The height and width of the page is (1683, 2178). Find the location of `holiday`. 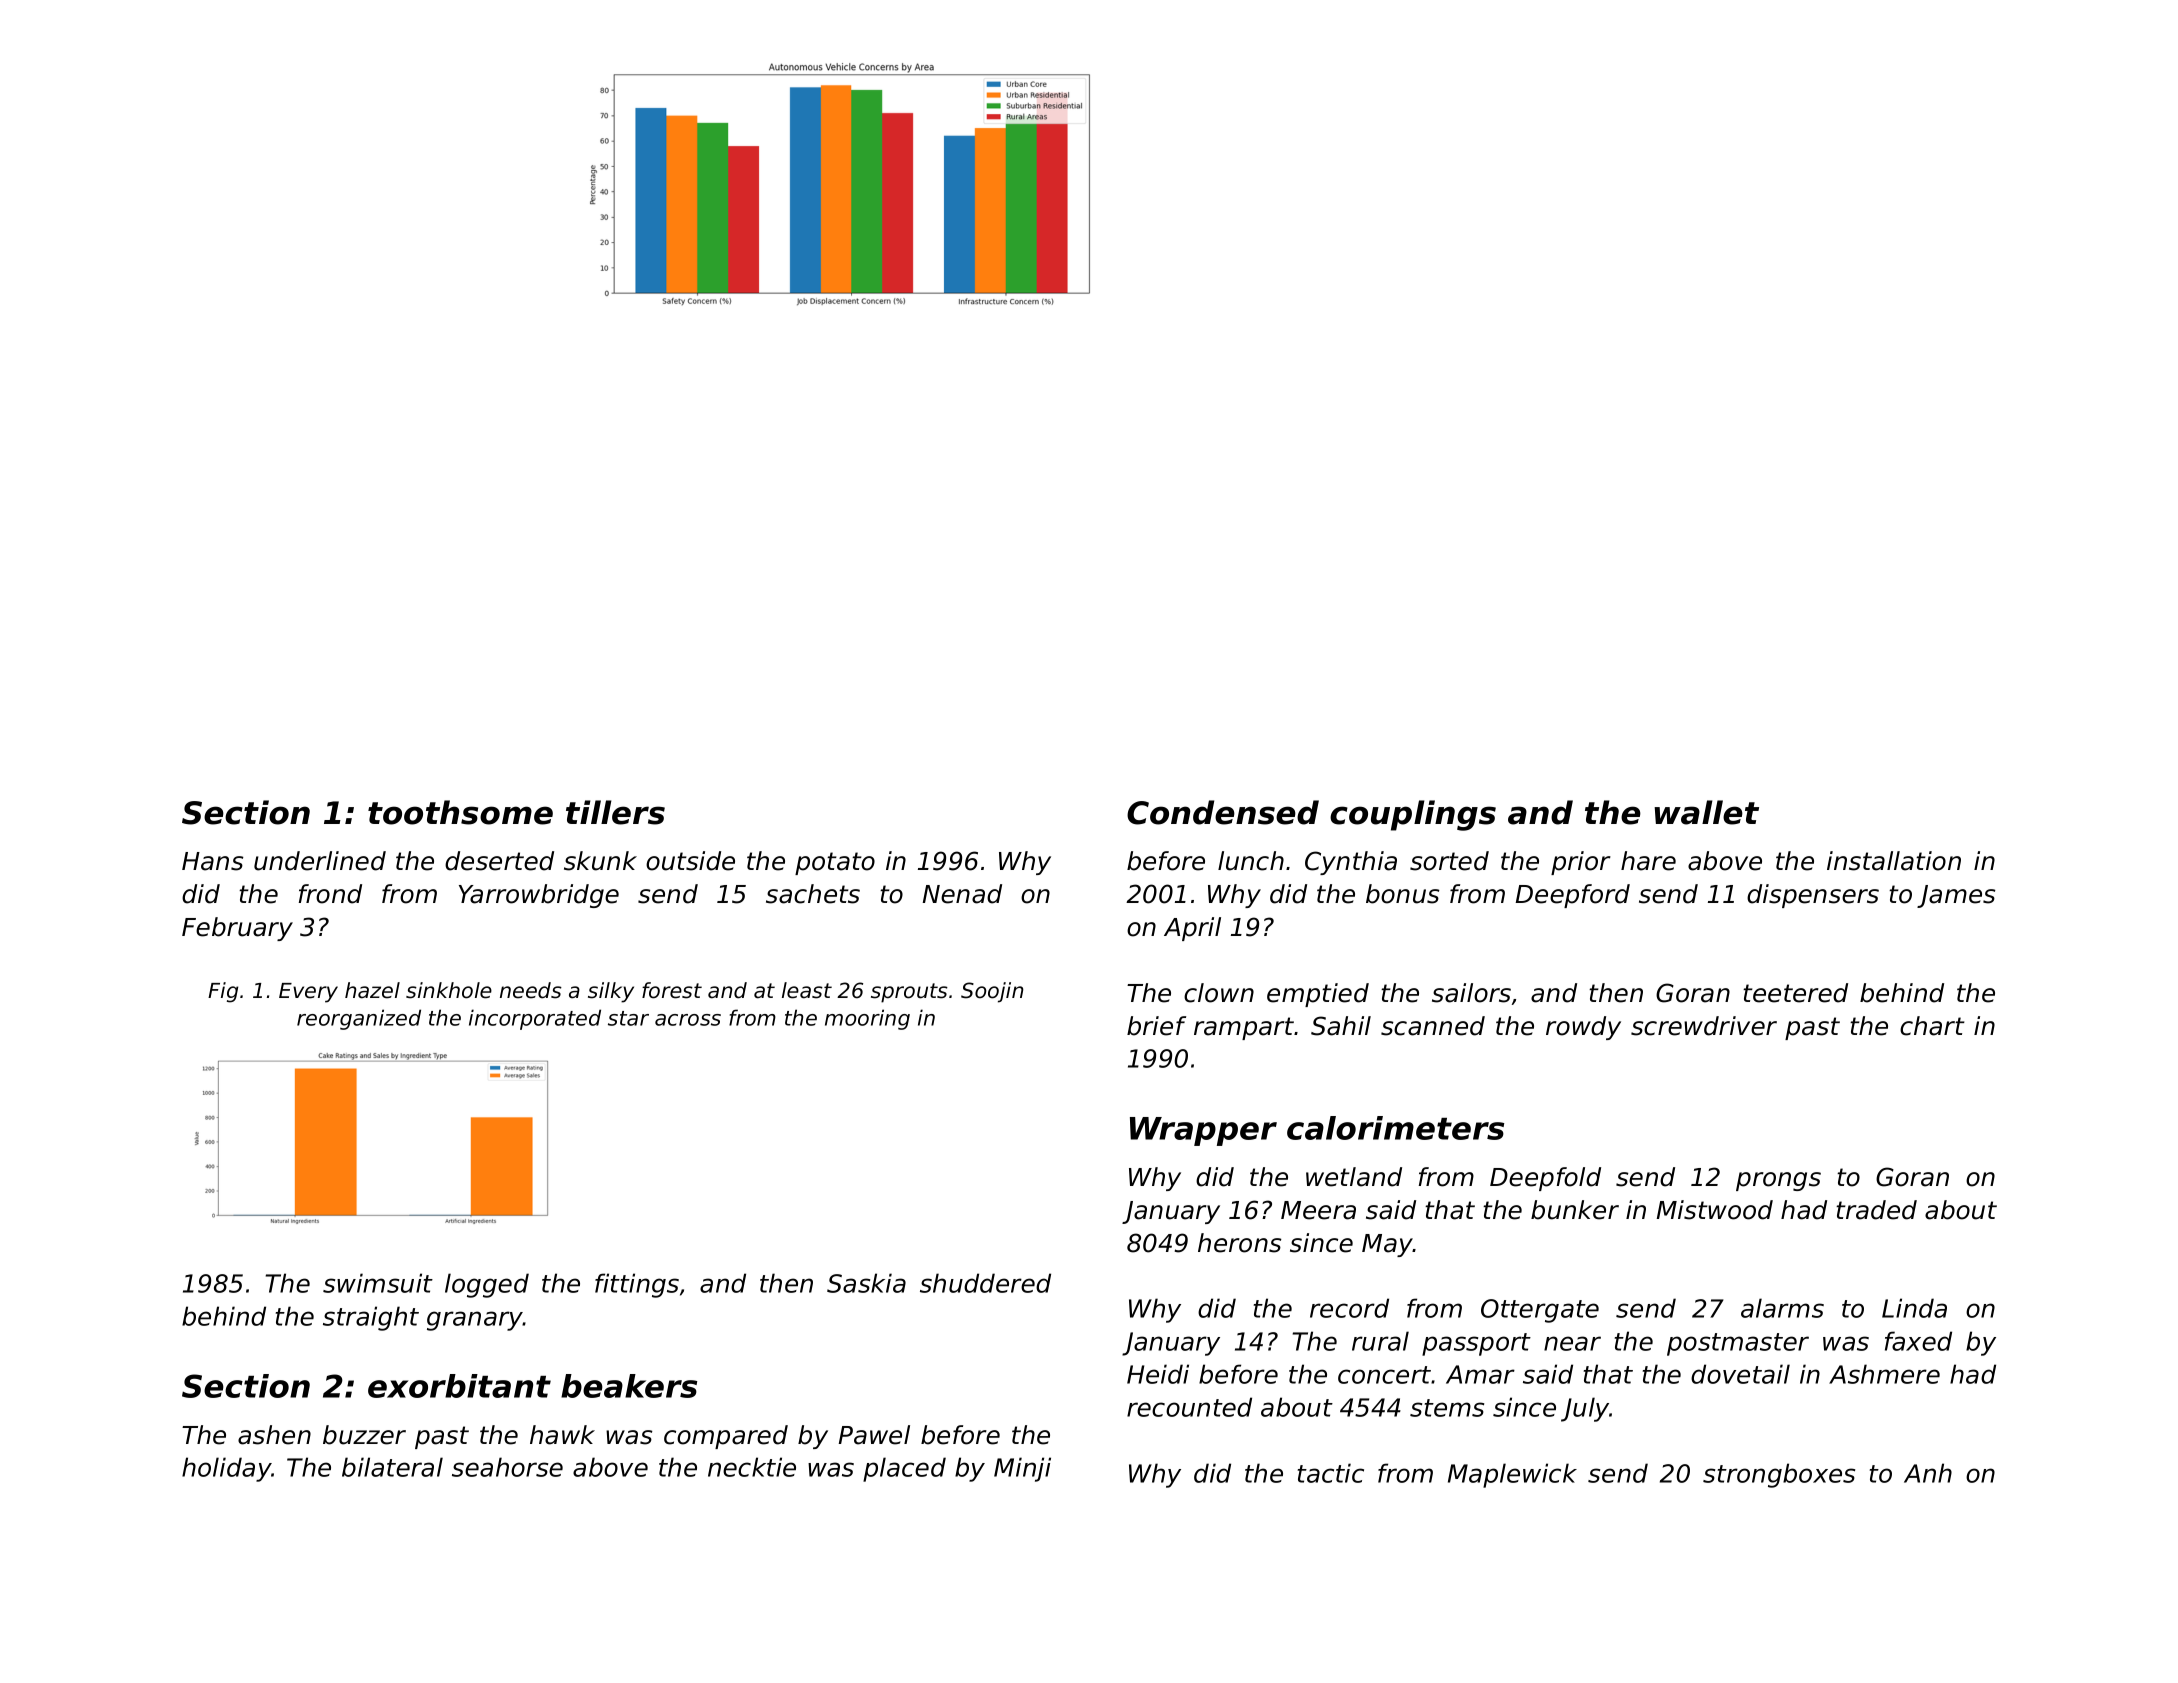

holiday is located at coordinates (227, 1469).
